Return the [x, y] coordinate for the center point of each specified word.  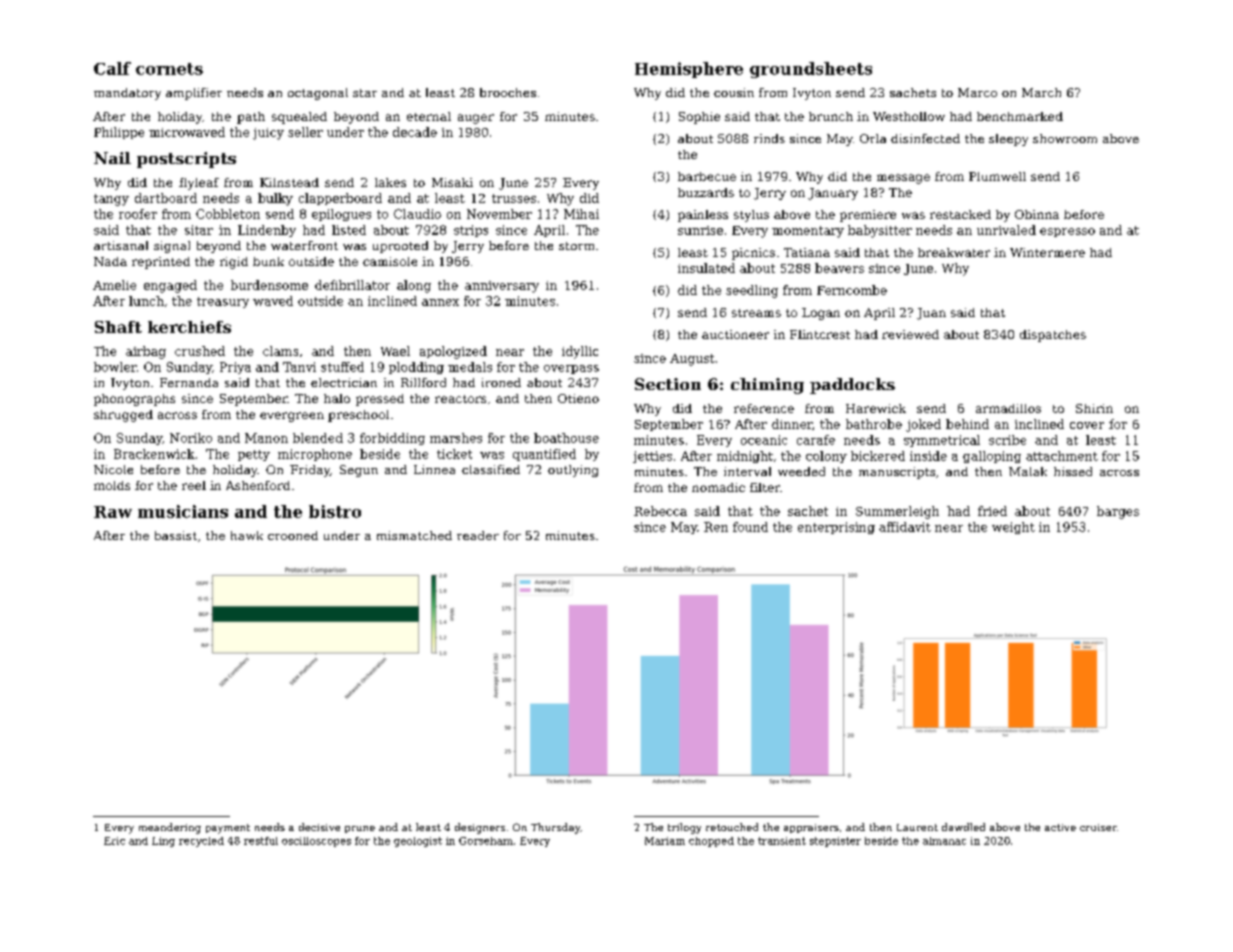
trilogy [684, 828]
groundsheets [811, 70]
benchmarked [1020, 116]
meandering [170, 828]
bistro [335, 511]
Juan [931, 314]
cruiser [1098, 827]
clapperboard [340, 199]
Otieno [578, 398]
